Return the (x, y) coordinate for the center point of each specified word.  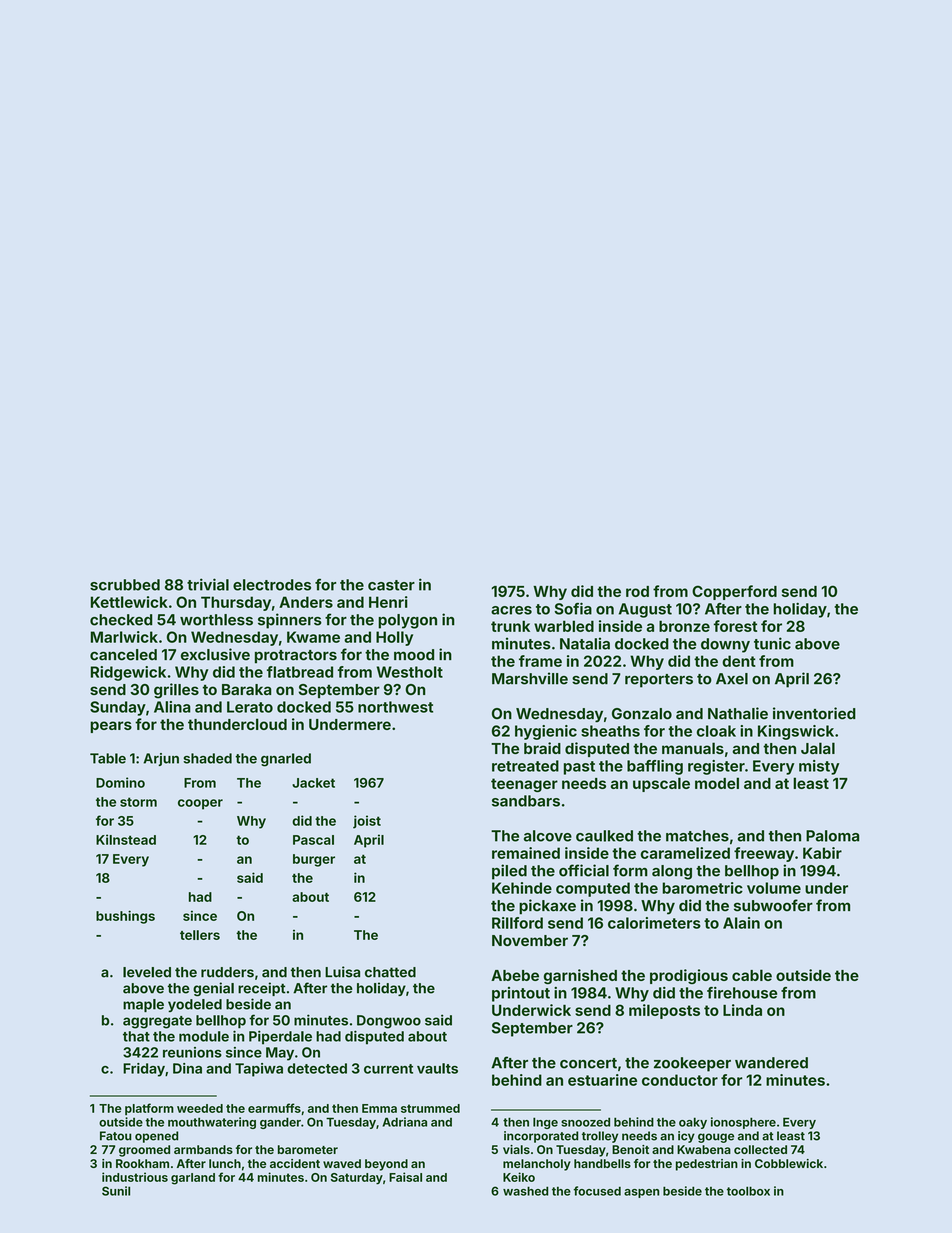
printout (521, 994)
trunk (510, 626)
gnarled (286, 760)
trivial (208, 584)
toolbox (748, 1191)
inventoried (814, 713)
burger (314, 860)
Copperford (734, 592)
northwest (395, 707)
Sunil (116, 1191)
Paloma (832, 836)
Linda (742, 1010)
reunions (192, 1052)
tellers (200, 935)
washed (525, 1191)
